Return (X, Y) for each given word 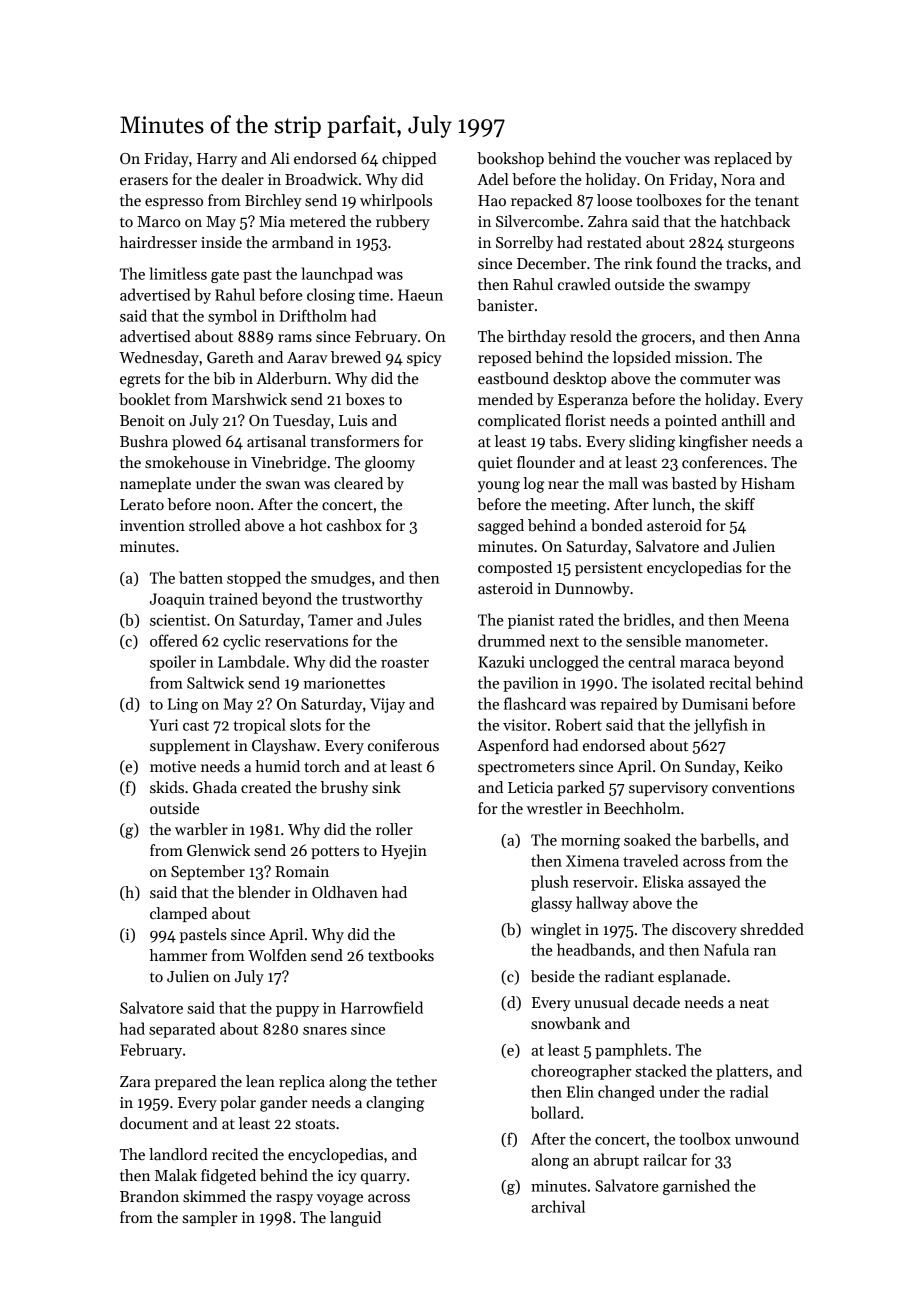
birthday (536, 337)
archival (558, 1206)
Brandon (149, 1196)
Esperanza (593, 401)
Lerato (142, 504)
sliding (652, 443)
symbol (232, 317)
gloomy (390, 464)
